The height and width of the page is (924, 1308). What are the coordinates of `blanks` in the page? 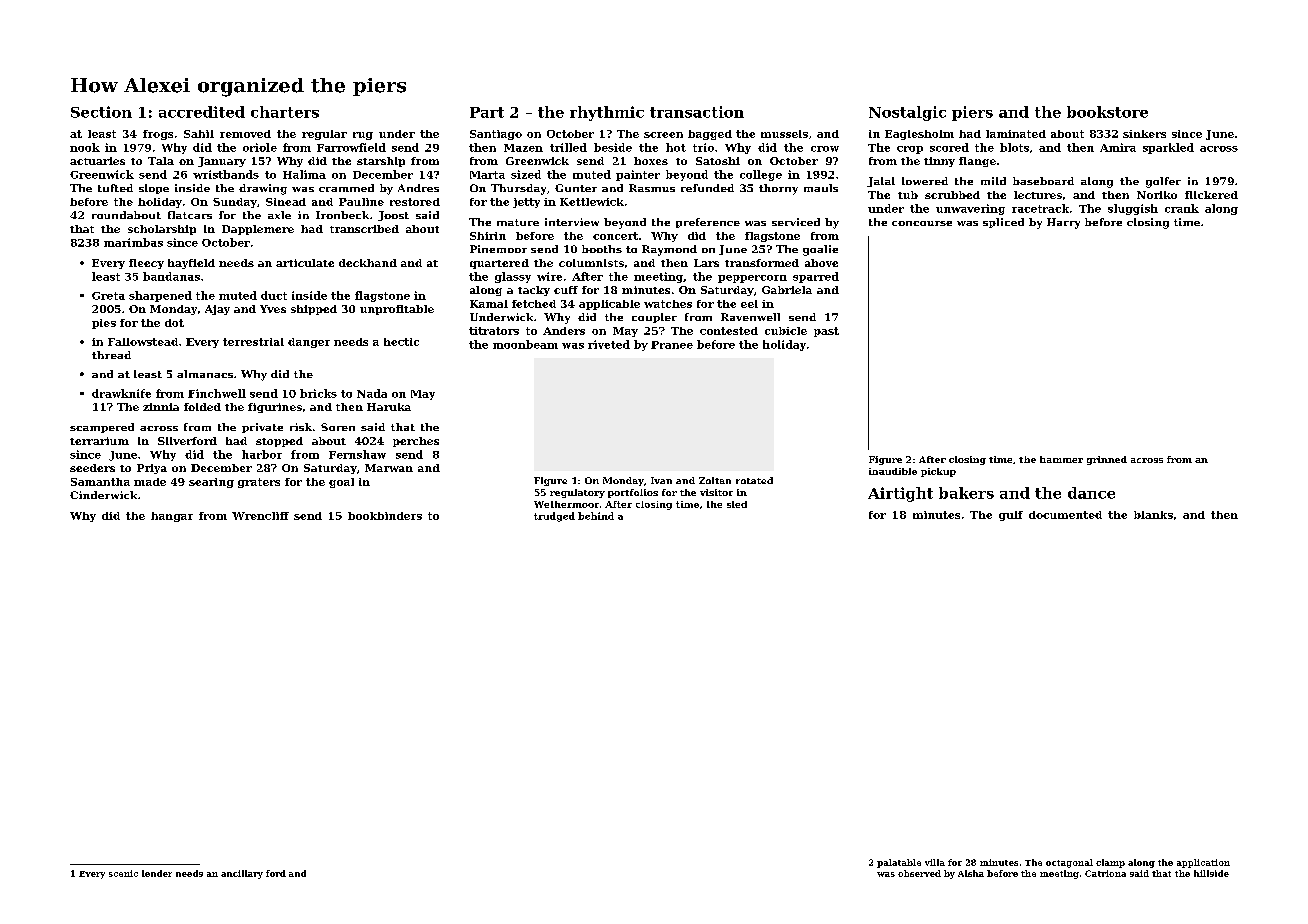 It's located at (1153, 515).
